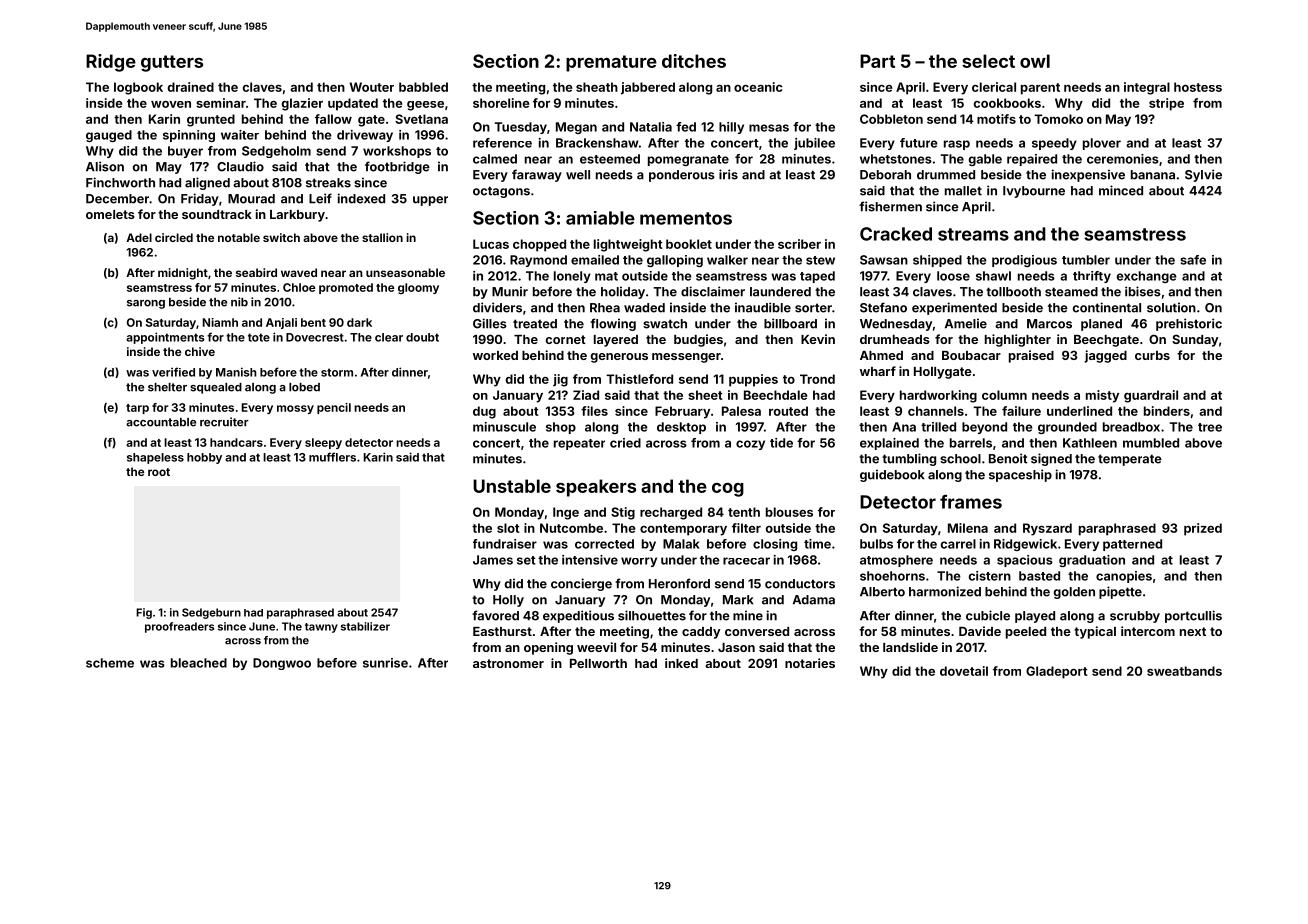  What do you see at coordinates (211, 613) in the screenshot?
I see `Sedgeburn` at bounding box center [211, 613].
